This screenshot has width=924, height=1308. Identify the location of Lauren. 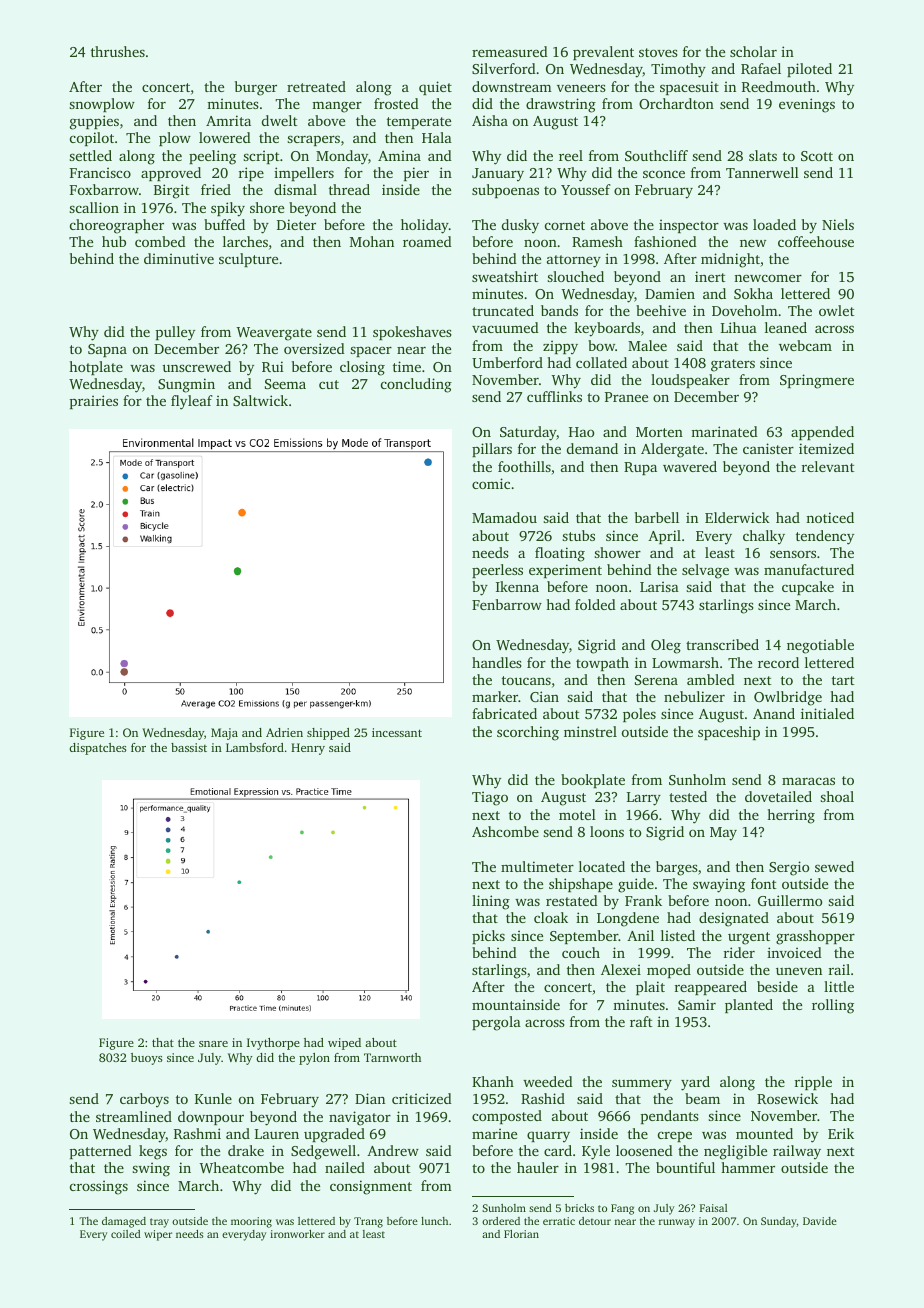
(277, 1134).
